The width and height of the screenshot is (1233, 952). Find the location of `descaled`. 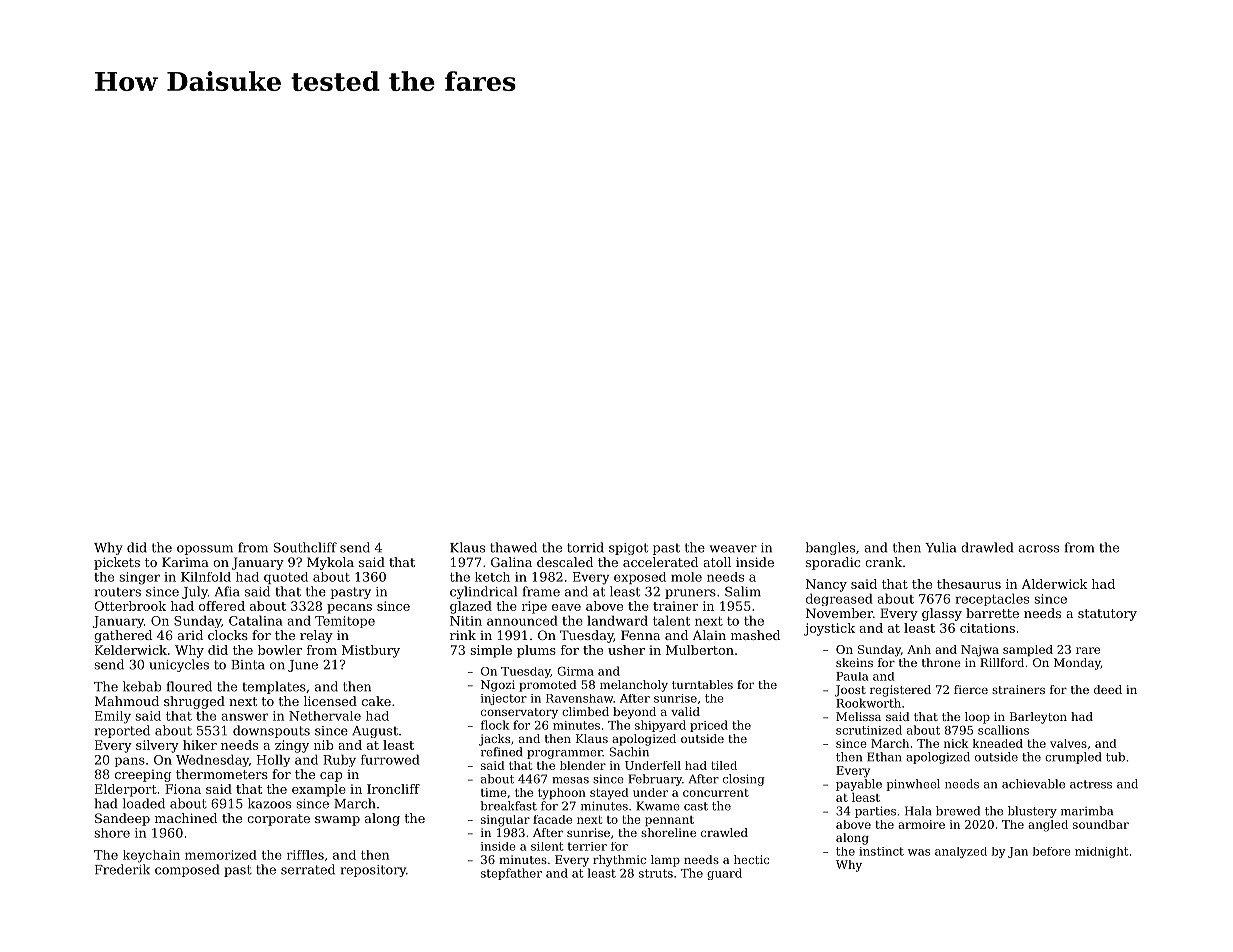

descaled is located at coordinates (565, 562).
